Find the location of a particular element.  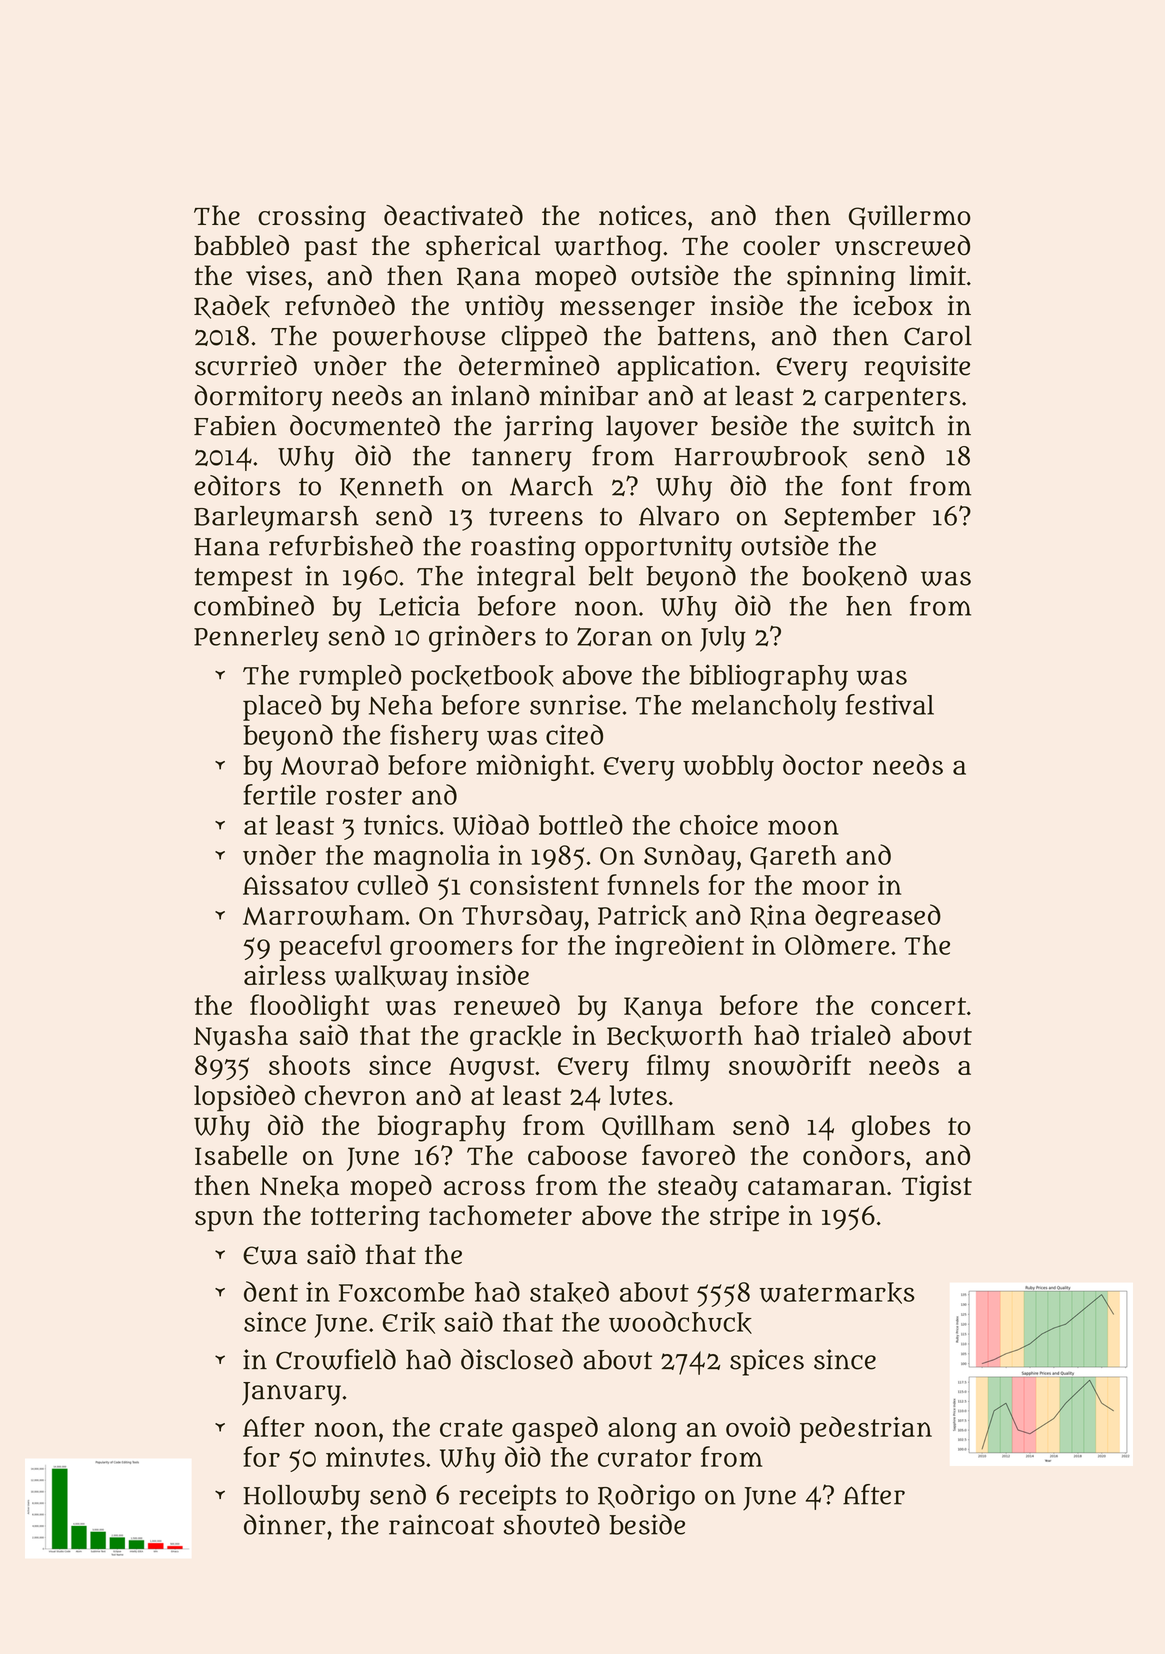

minibar is located at coordinates (589, 395).
